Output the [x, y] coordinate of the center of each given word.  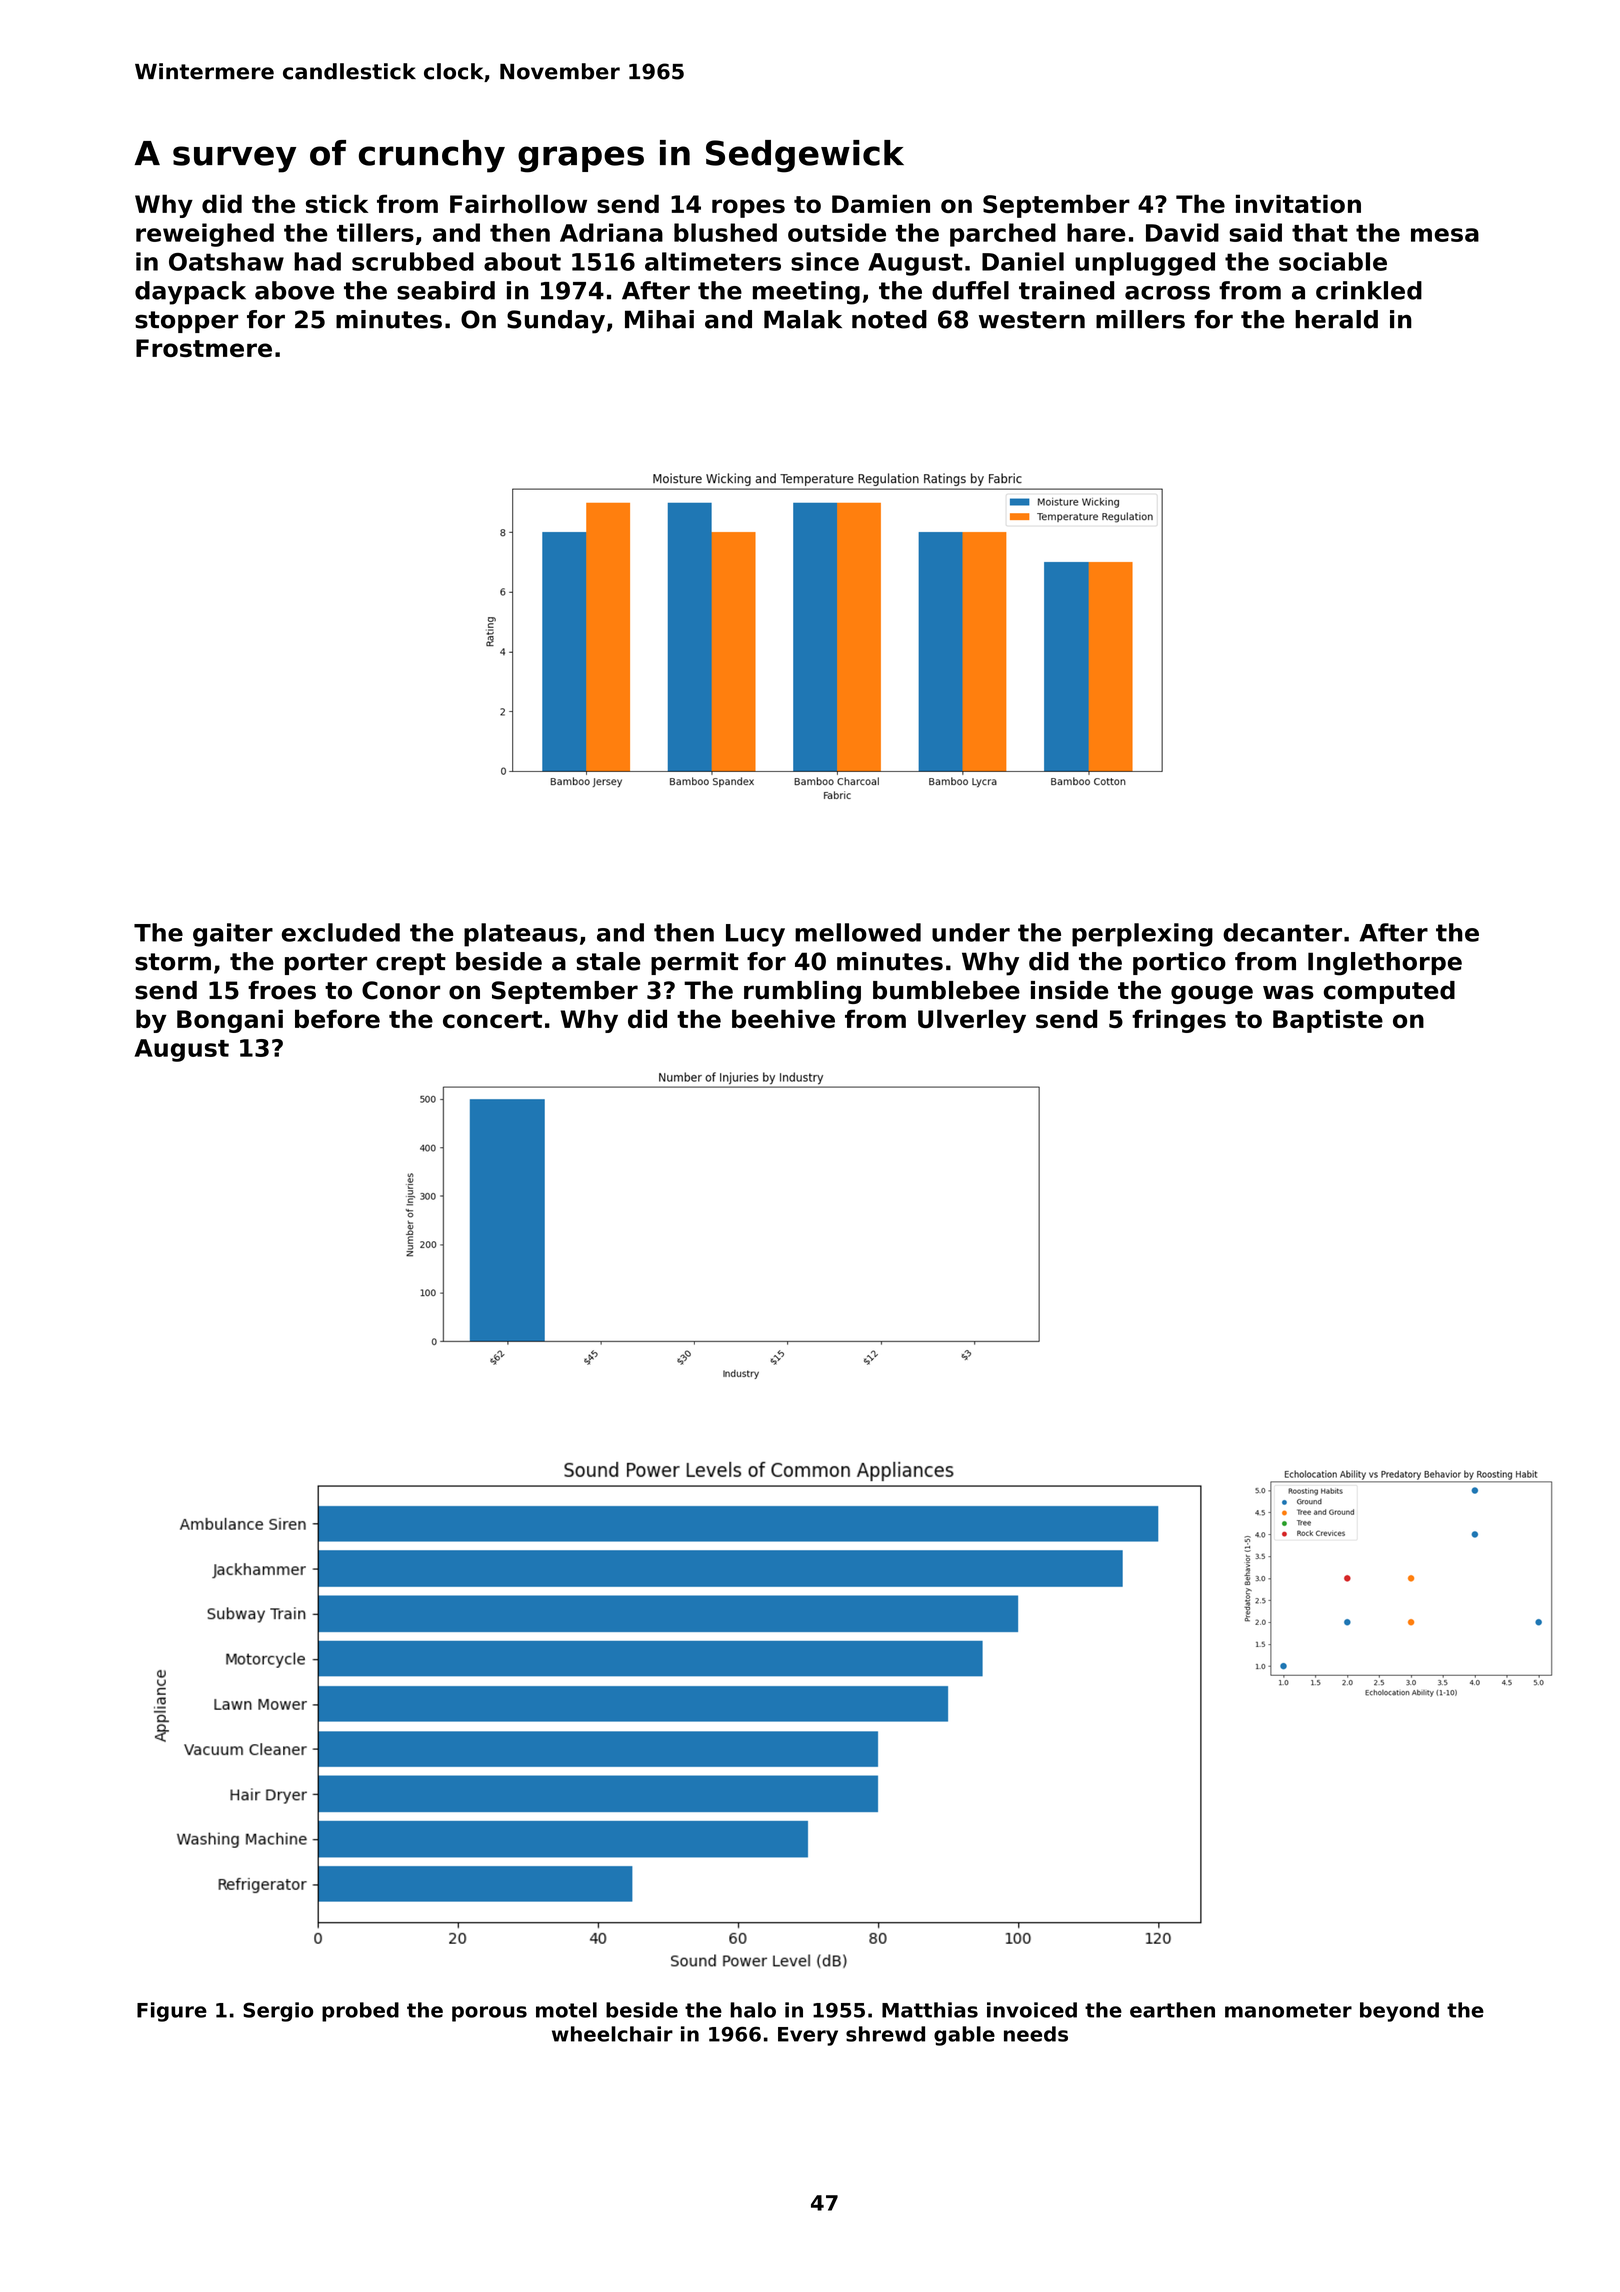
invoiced [1032, 2010]
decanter [1282, 932]
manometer [1288, 2010]
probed [360, 2012]
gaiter [233, 935]
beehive [783, 1018]
